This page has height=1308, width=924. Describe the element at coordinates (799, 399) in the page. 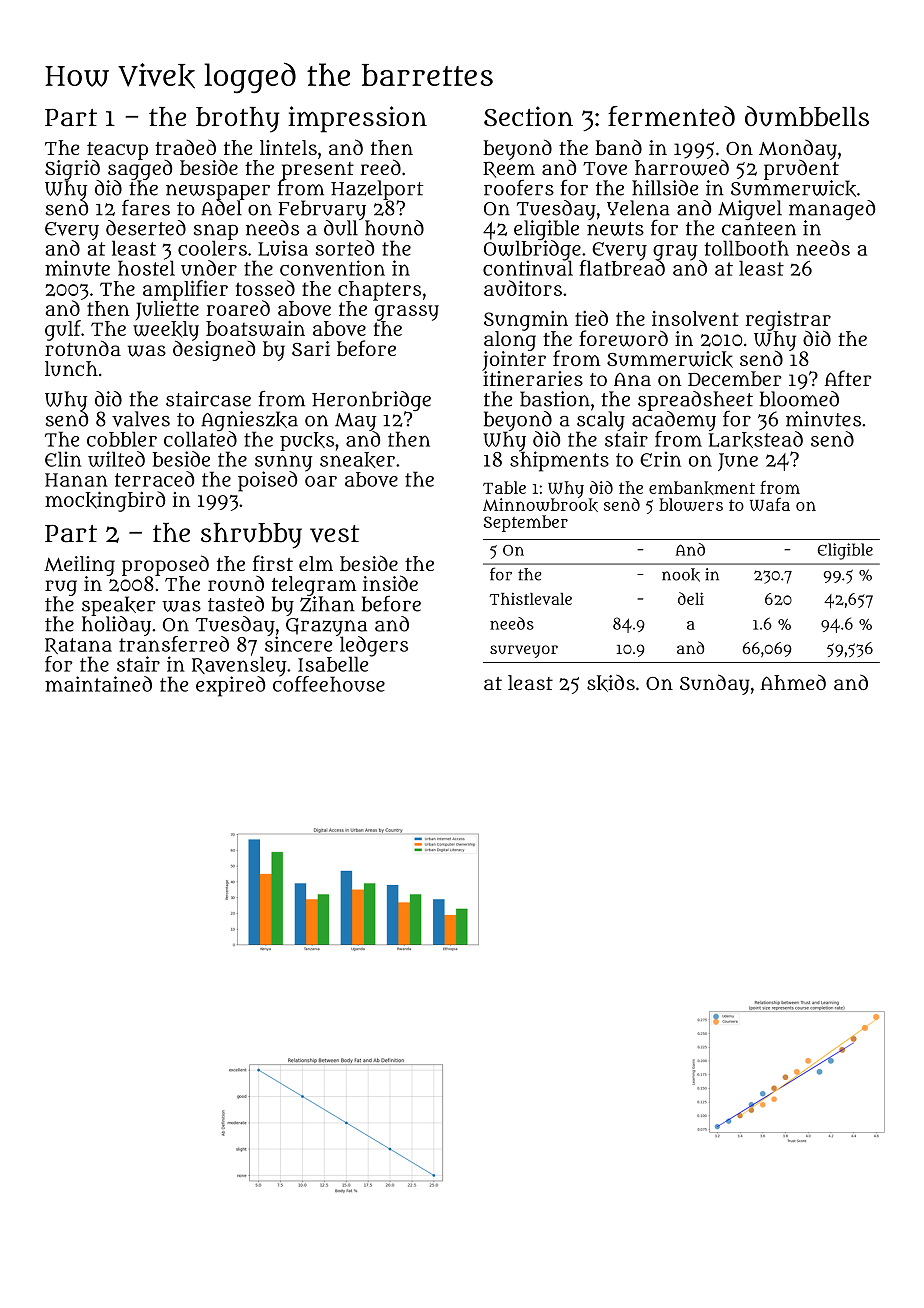

I see `bloomed` at that location.
